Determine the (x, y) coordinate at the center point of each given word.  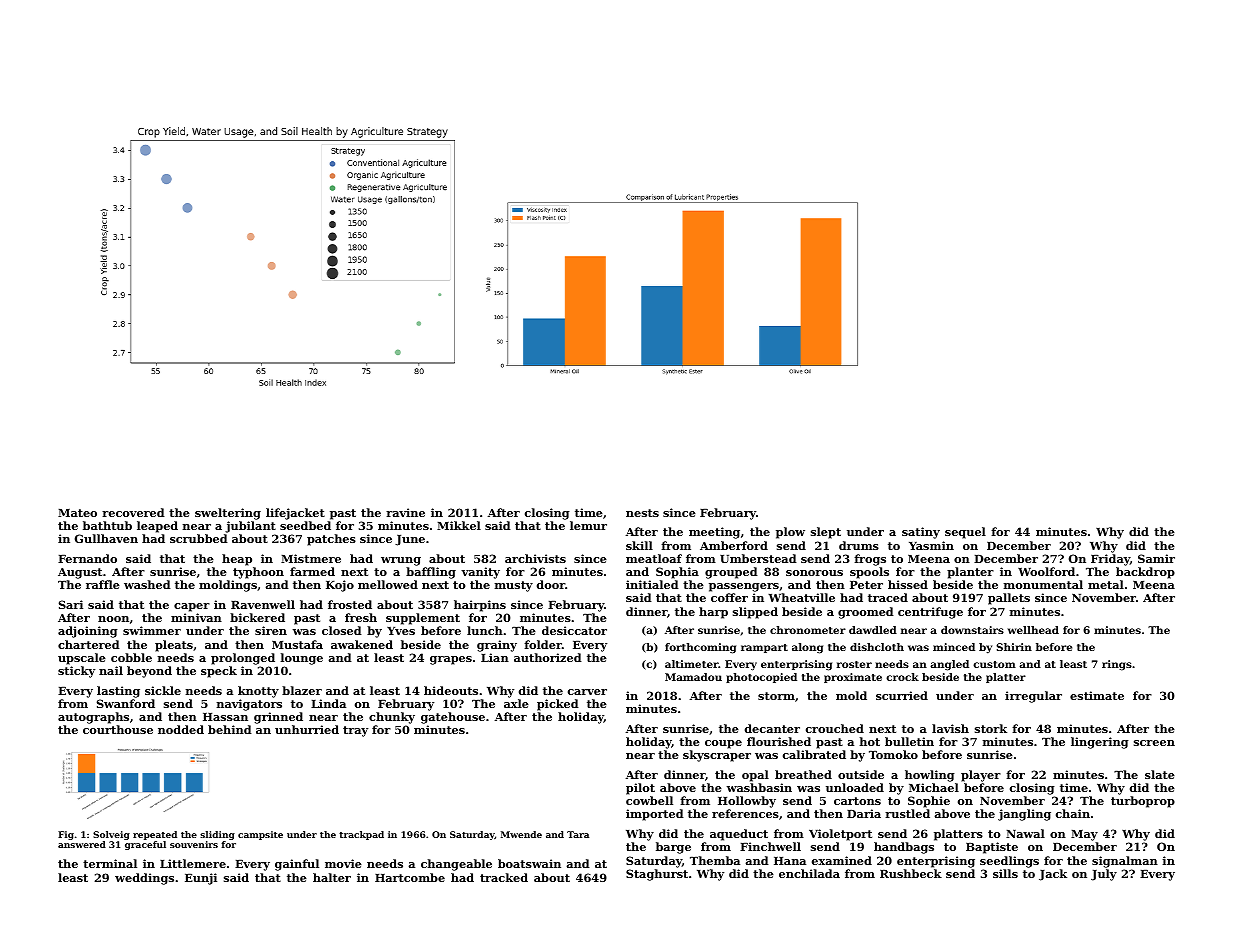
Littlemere (193, 863)
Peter (866, 585)
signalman (1125, 862)
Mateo (77, 513)
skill (639, 545)
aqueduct (739, 835)
